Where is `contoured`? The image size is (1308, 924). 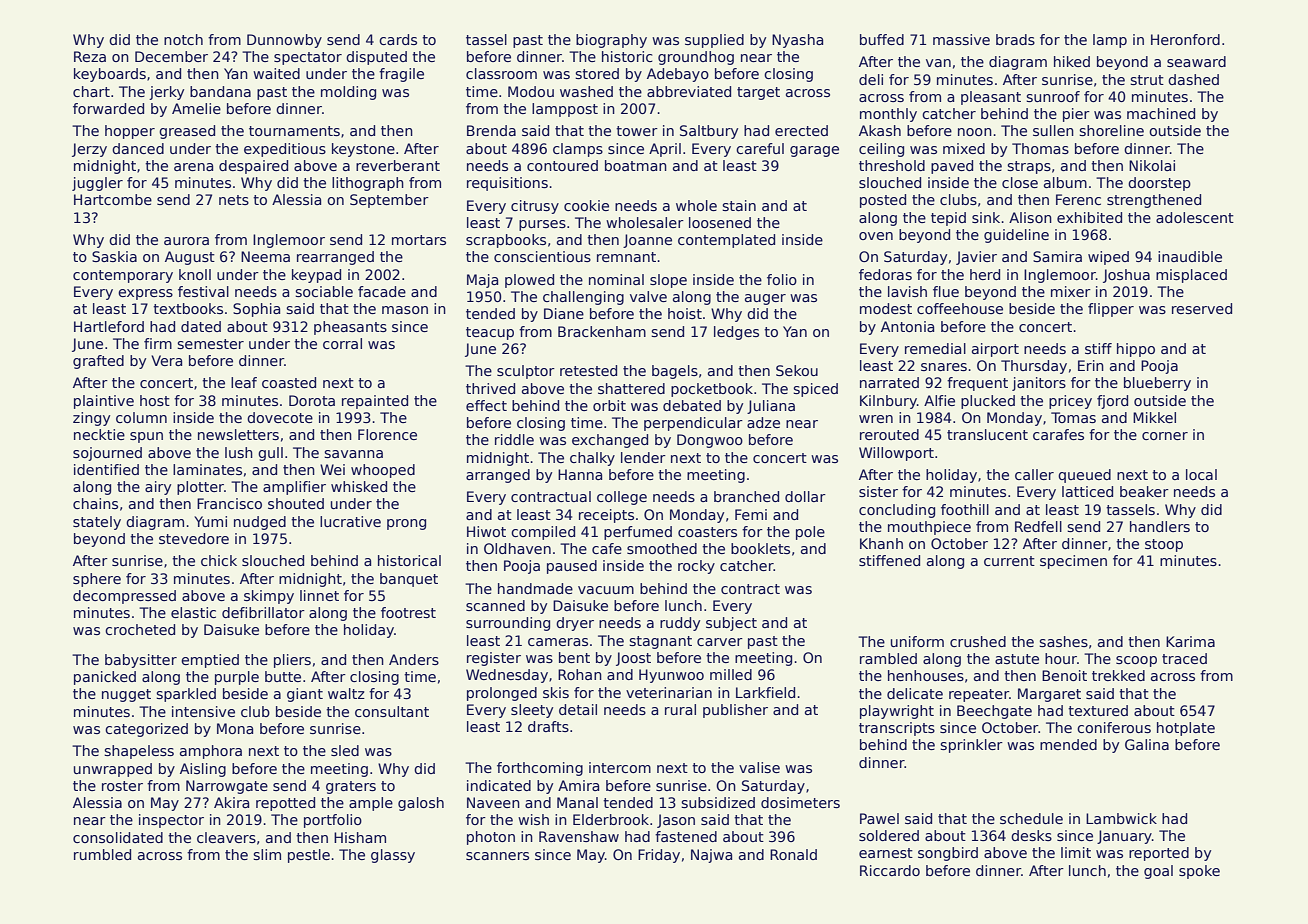 contoured is located at coordinates (562, 165).
